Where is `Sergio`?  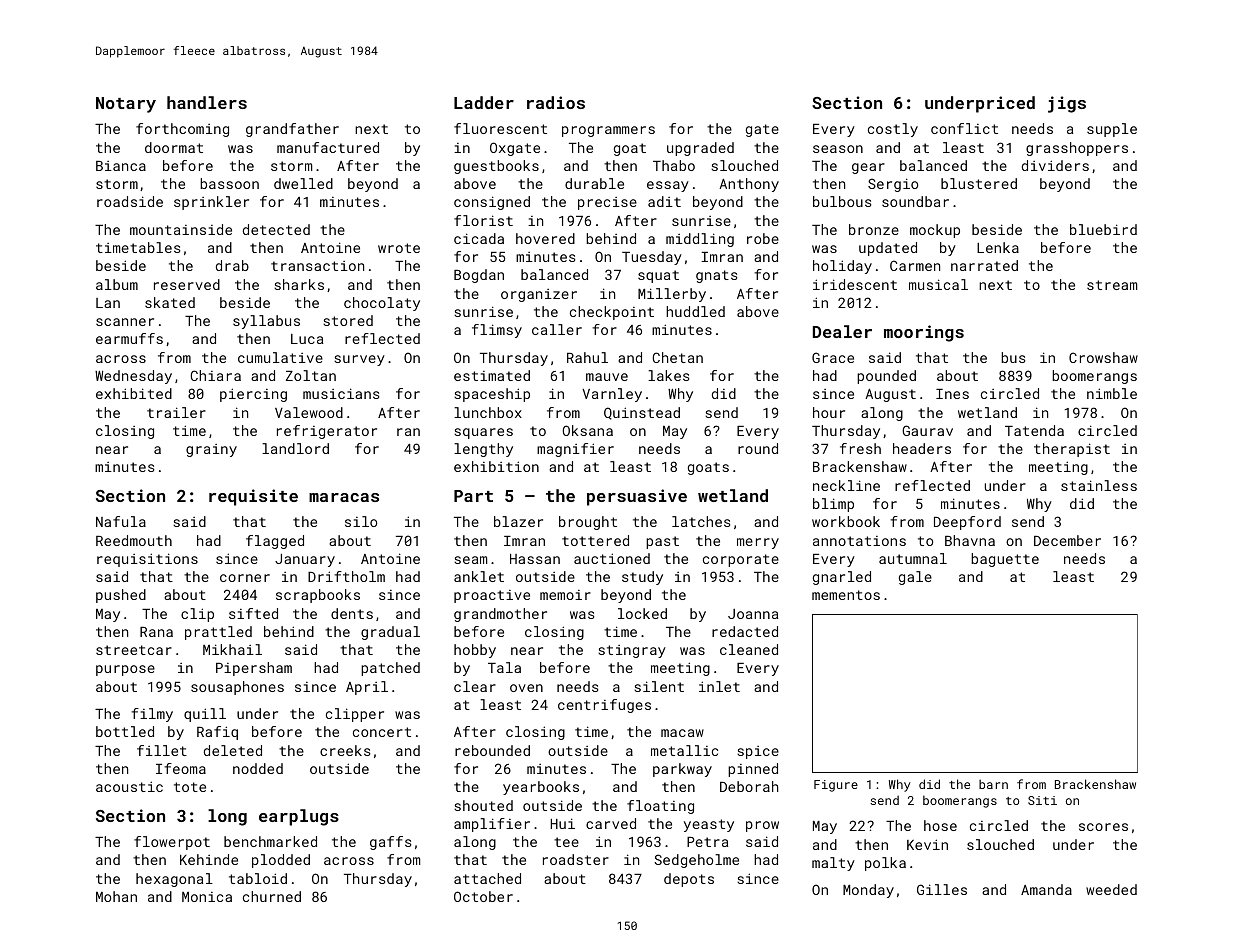 Sergio is located at coordinates (893, 185).
